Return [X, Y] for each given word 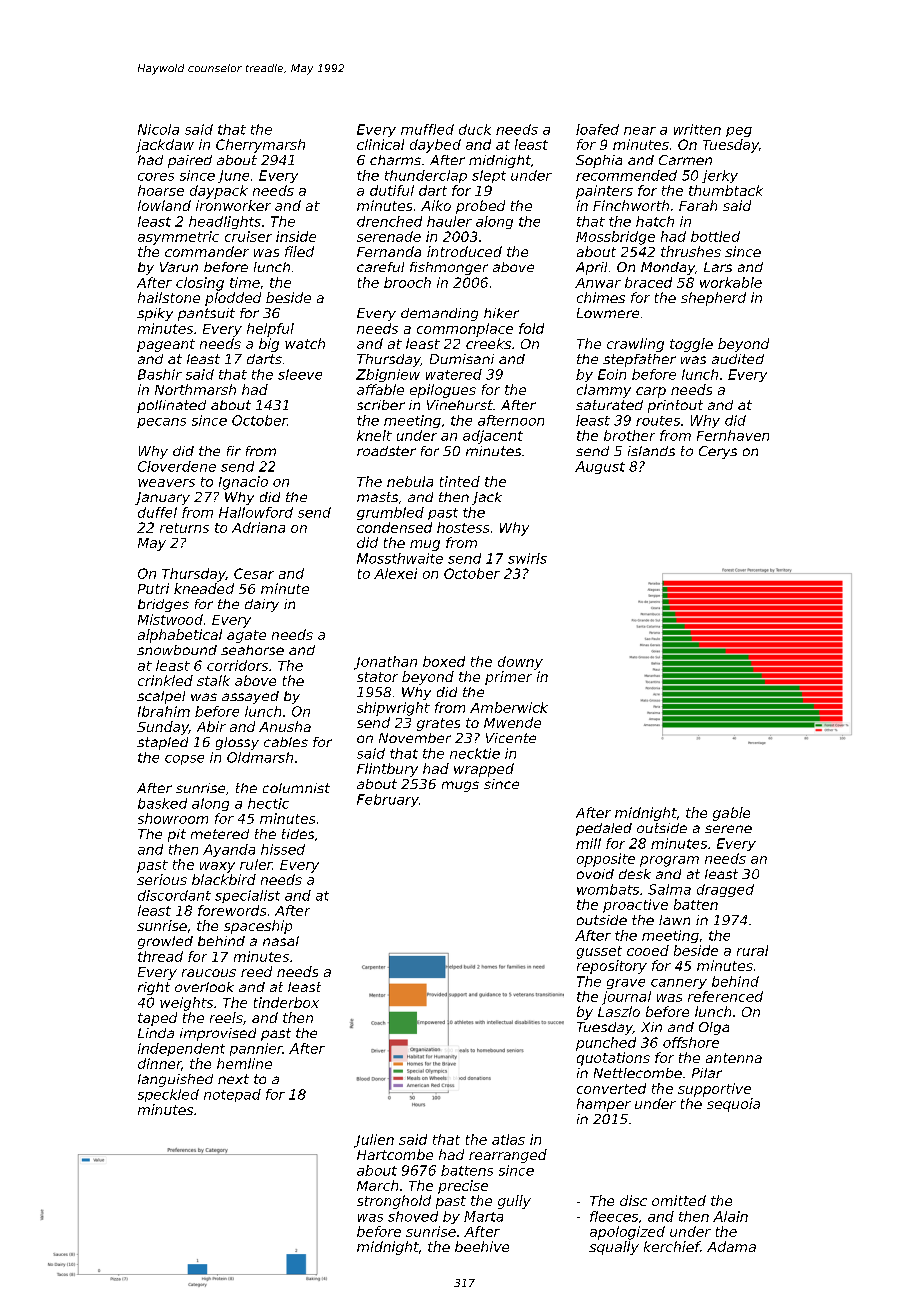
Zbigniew [388, 375]
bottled [715, 236]
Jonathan [385, 663]
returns [184, 528]
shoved [413, 1216]
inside [296, 236]
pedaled [604, 829]
